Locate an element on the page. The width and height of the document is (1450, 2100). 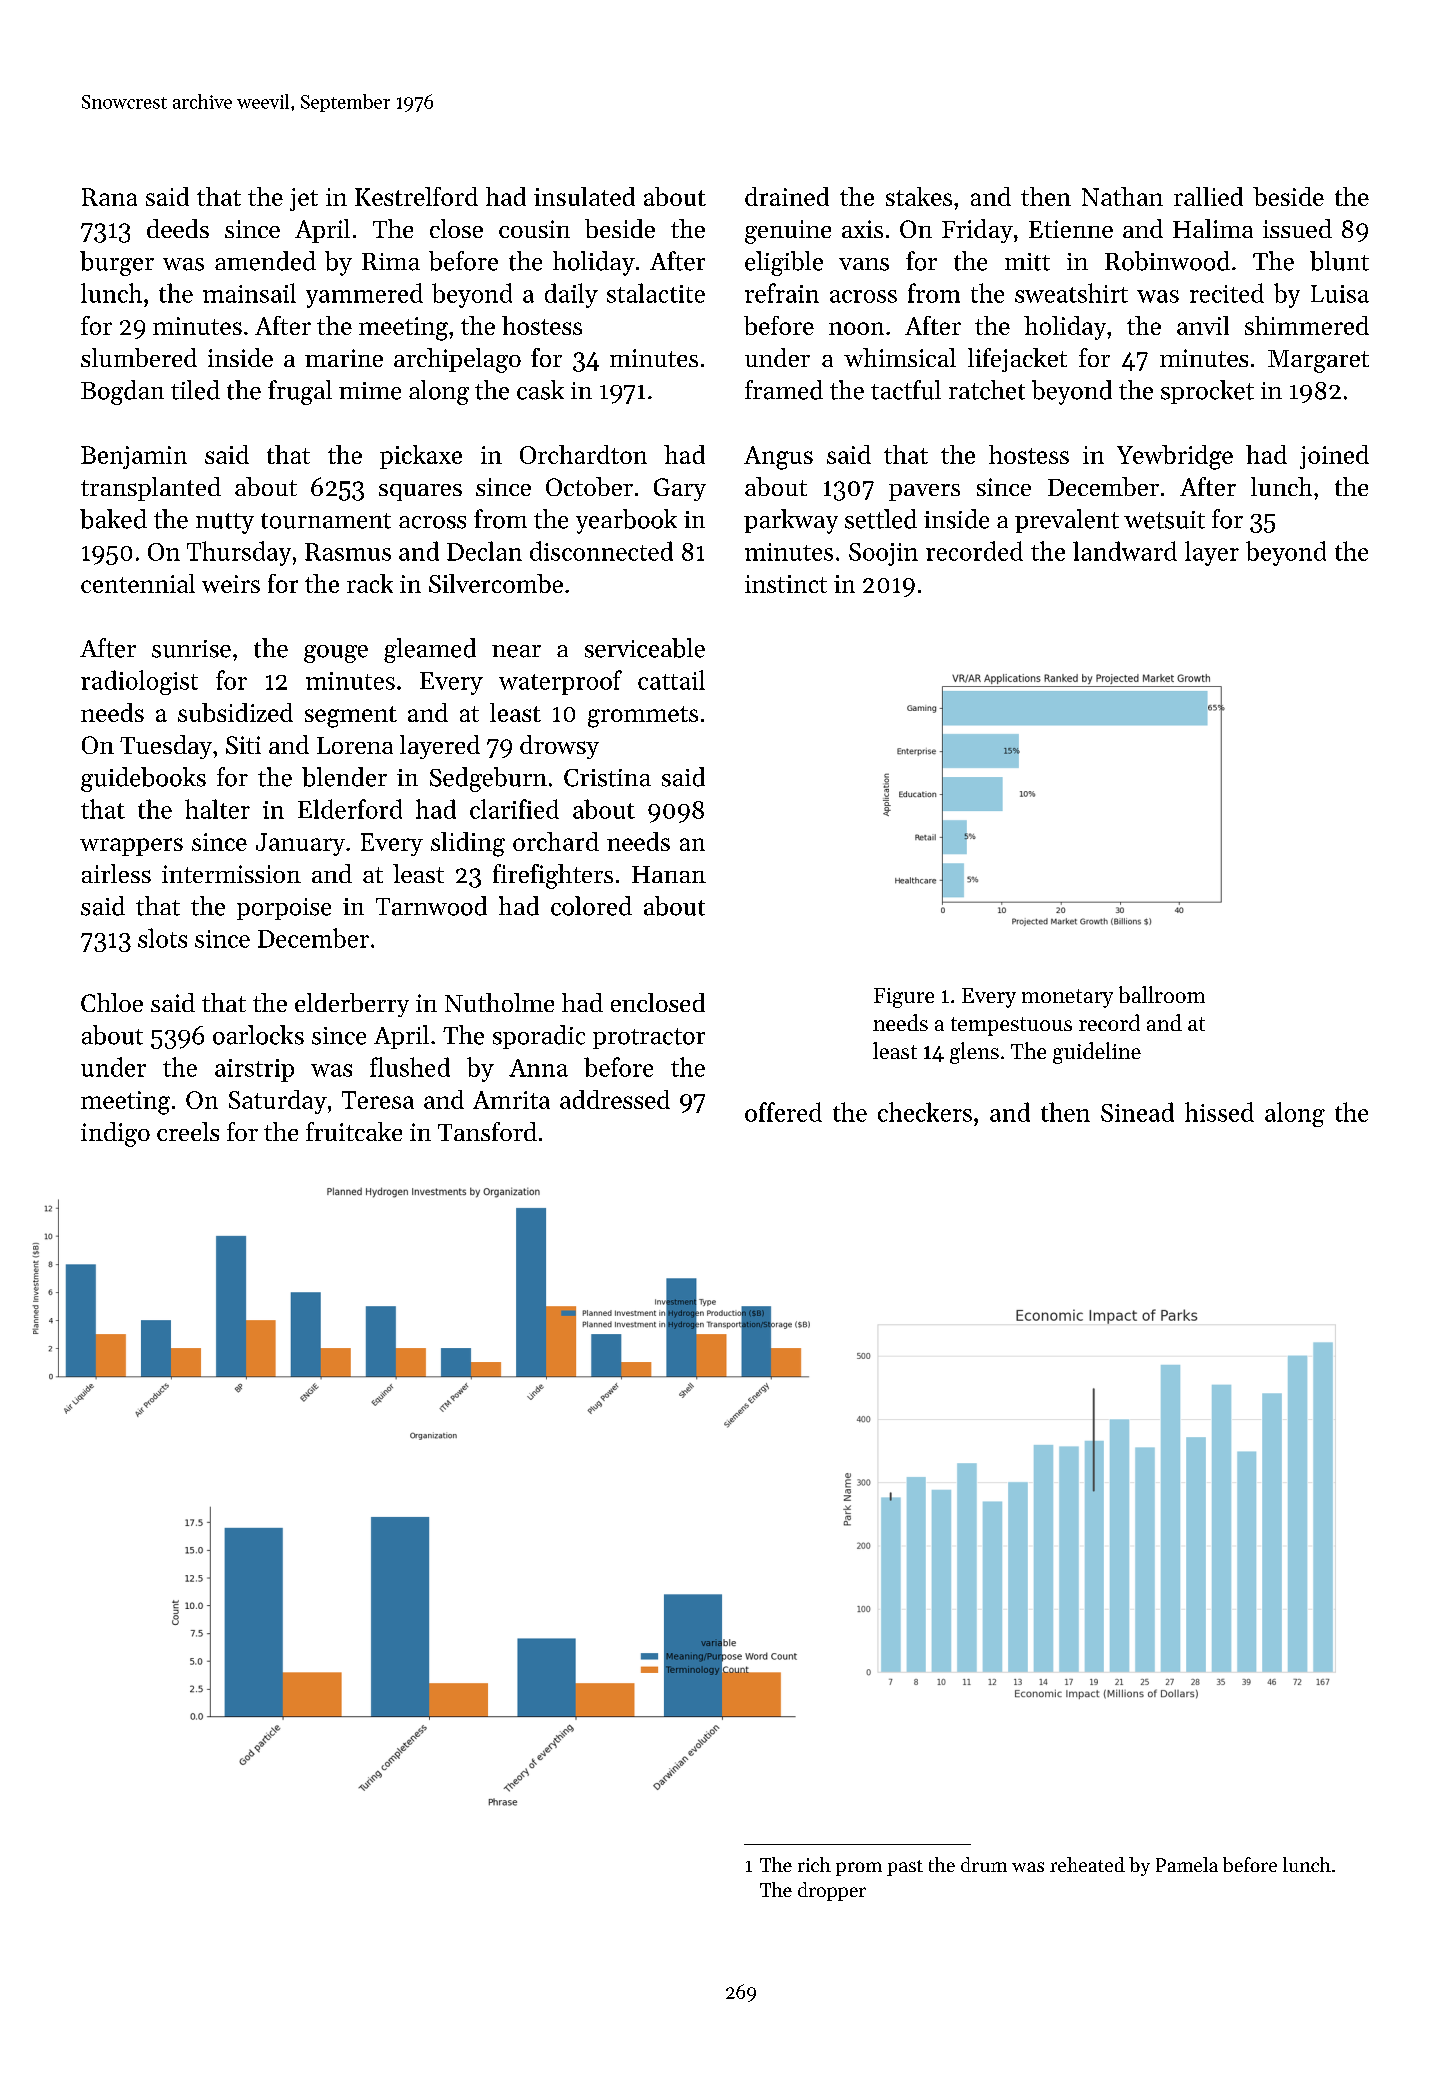
rich is located at coordinates (814, 1864).
